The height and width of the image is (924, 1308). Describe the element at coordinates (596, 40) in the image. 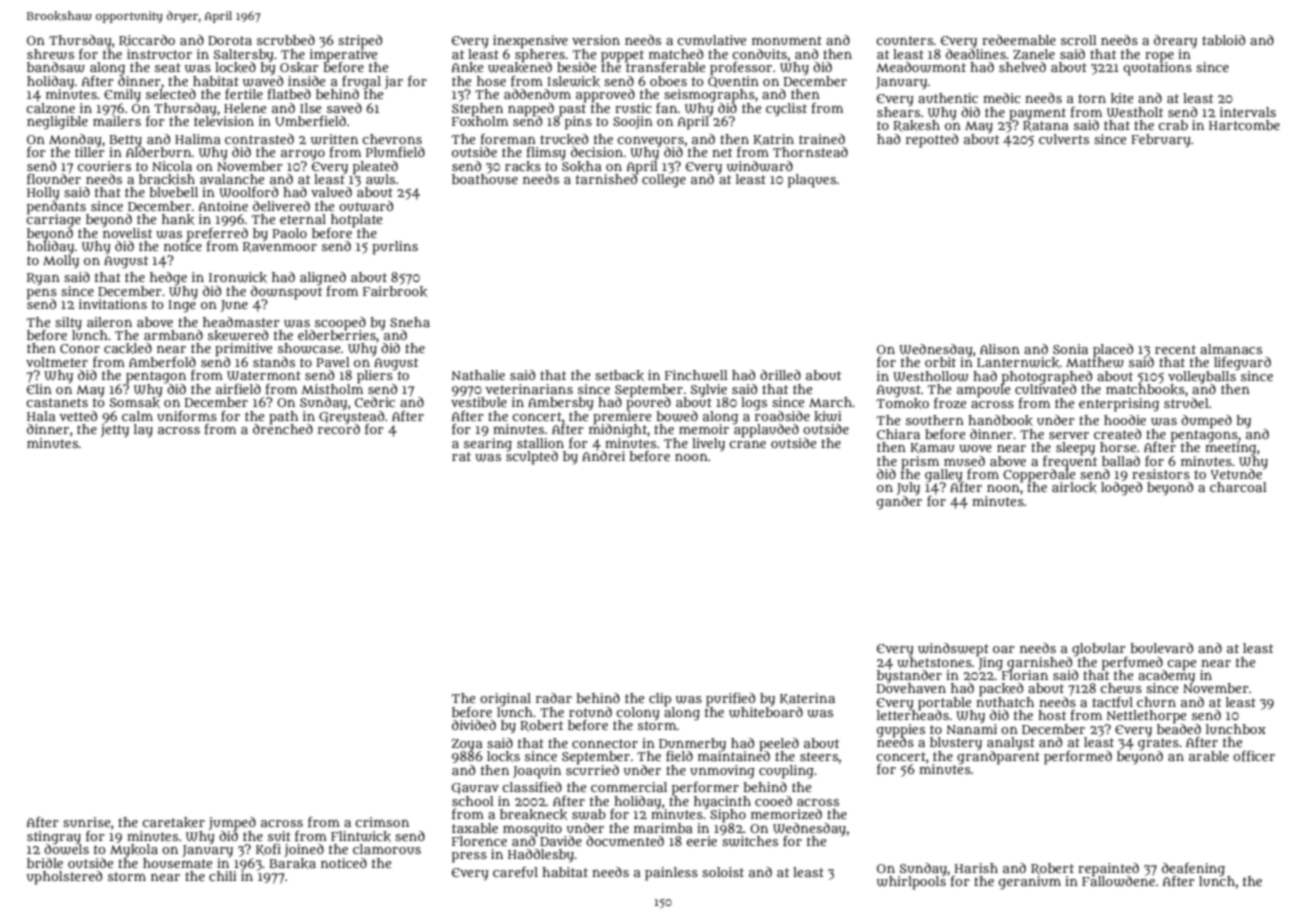

I see `version` at that location.
